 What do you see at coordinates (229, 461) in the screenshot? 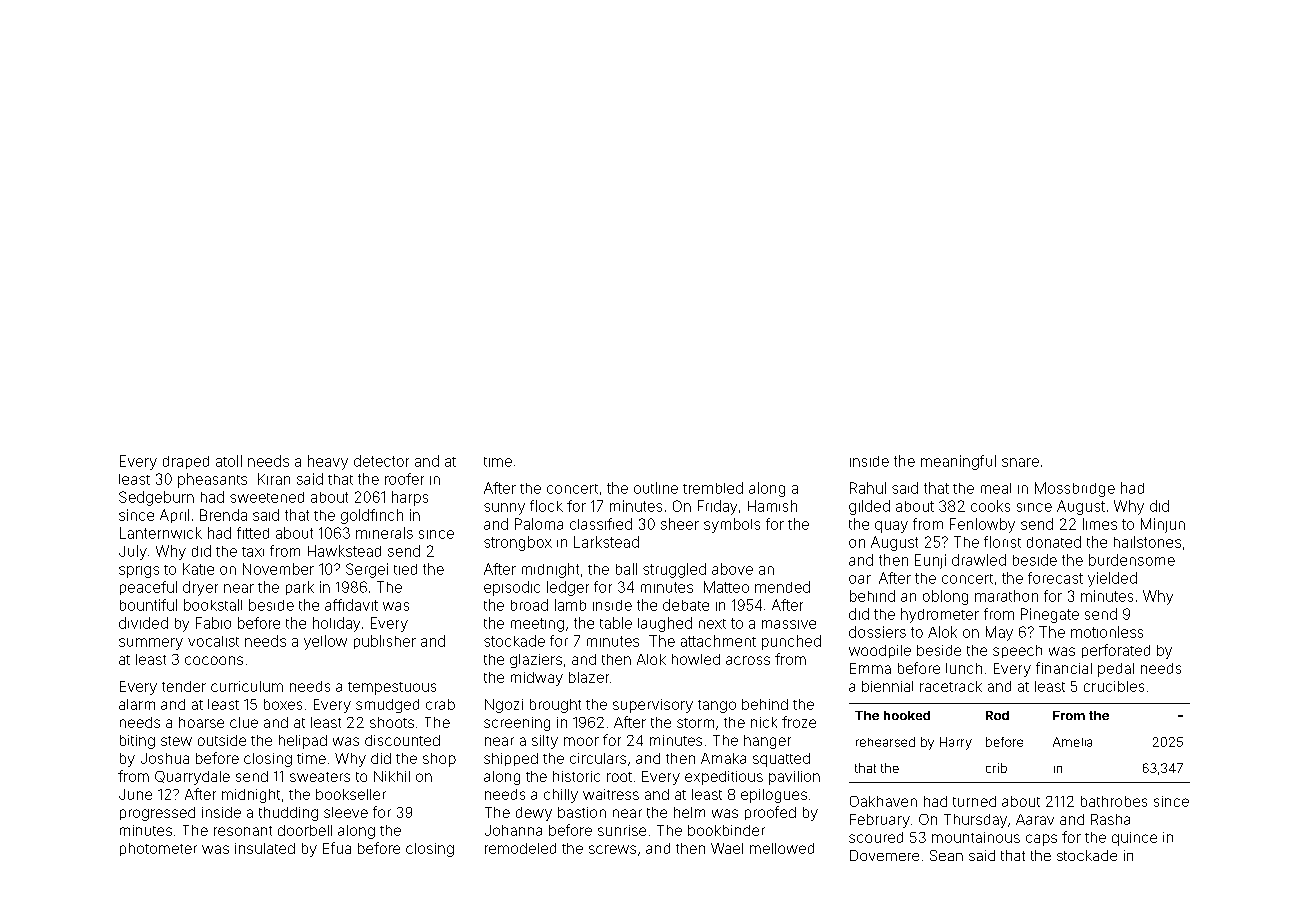
I see `atoll` at bounding box center [229, 461].
